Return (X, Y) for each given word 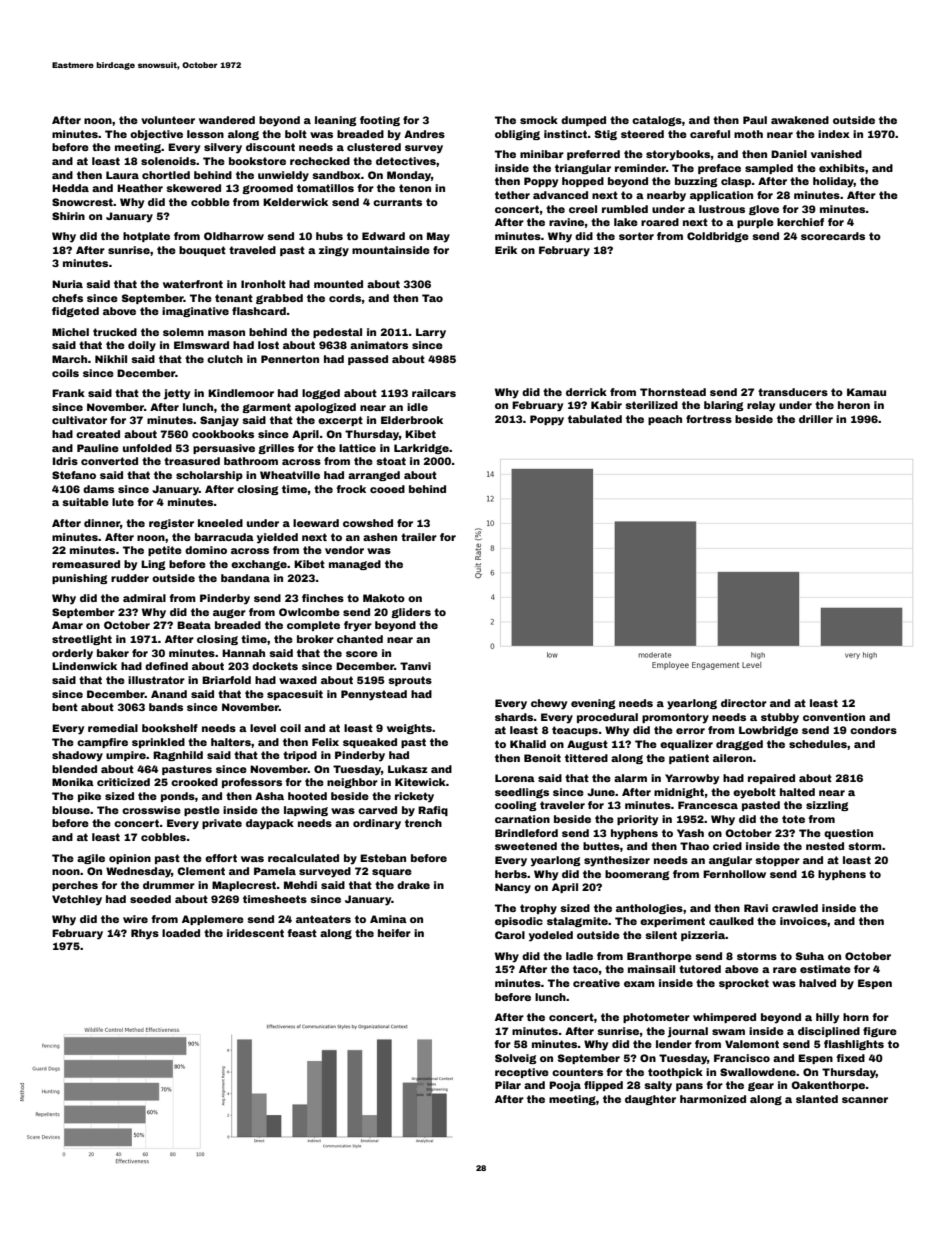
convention (834, 717)
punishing (79, 579)
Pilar (508, 1085)
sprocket (744, 984)
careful (710, 134)
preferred (593, 155)
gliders (411, 613)
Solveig (515, 1059)
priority (637, 820)
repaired (771, 779)
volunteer (168, 120)
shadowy (77, 756)
